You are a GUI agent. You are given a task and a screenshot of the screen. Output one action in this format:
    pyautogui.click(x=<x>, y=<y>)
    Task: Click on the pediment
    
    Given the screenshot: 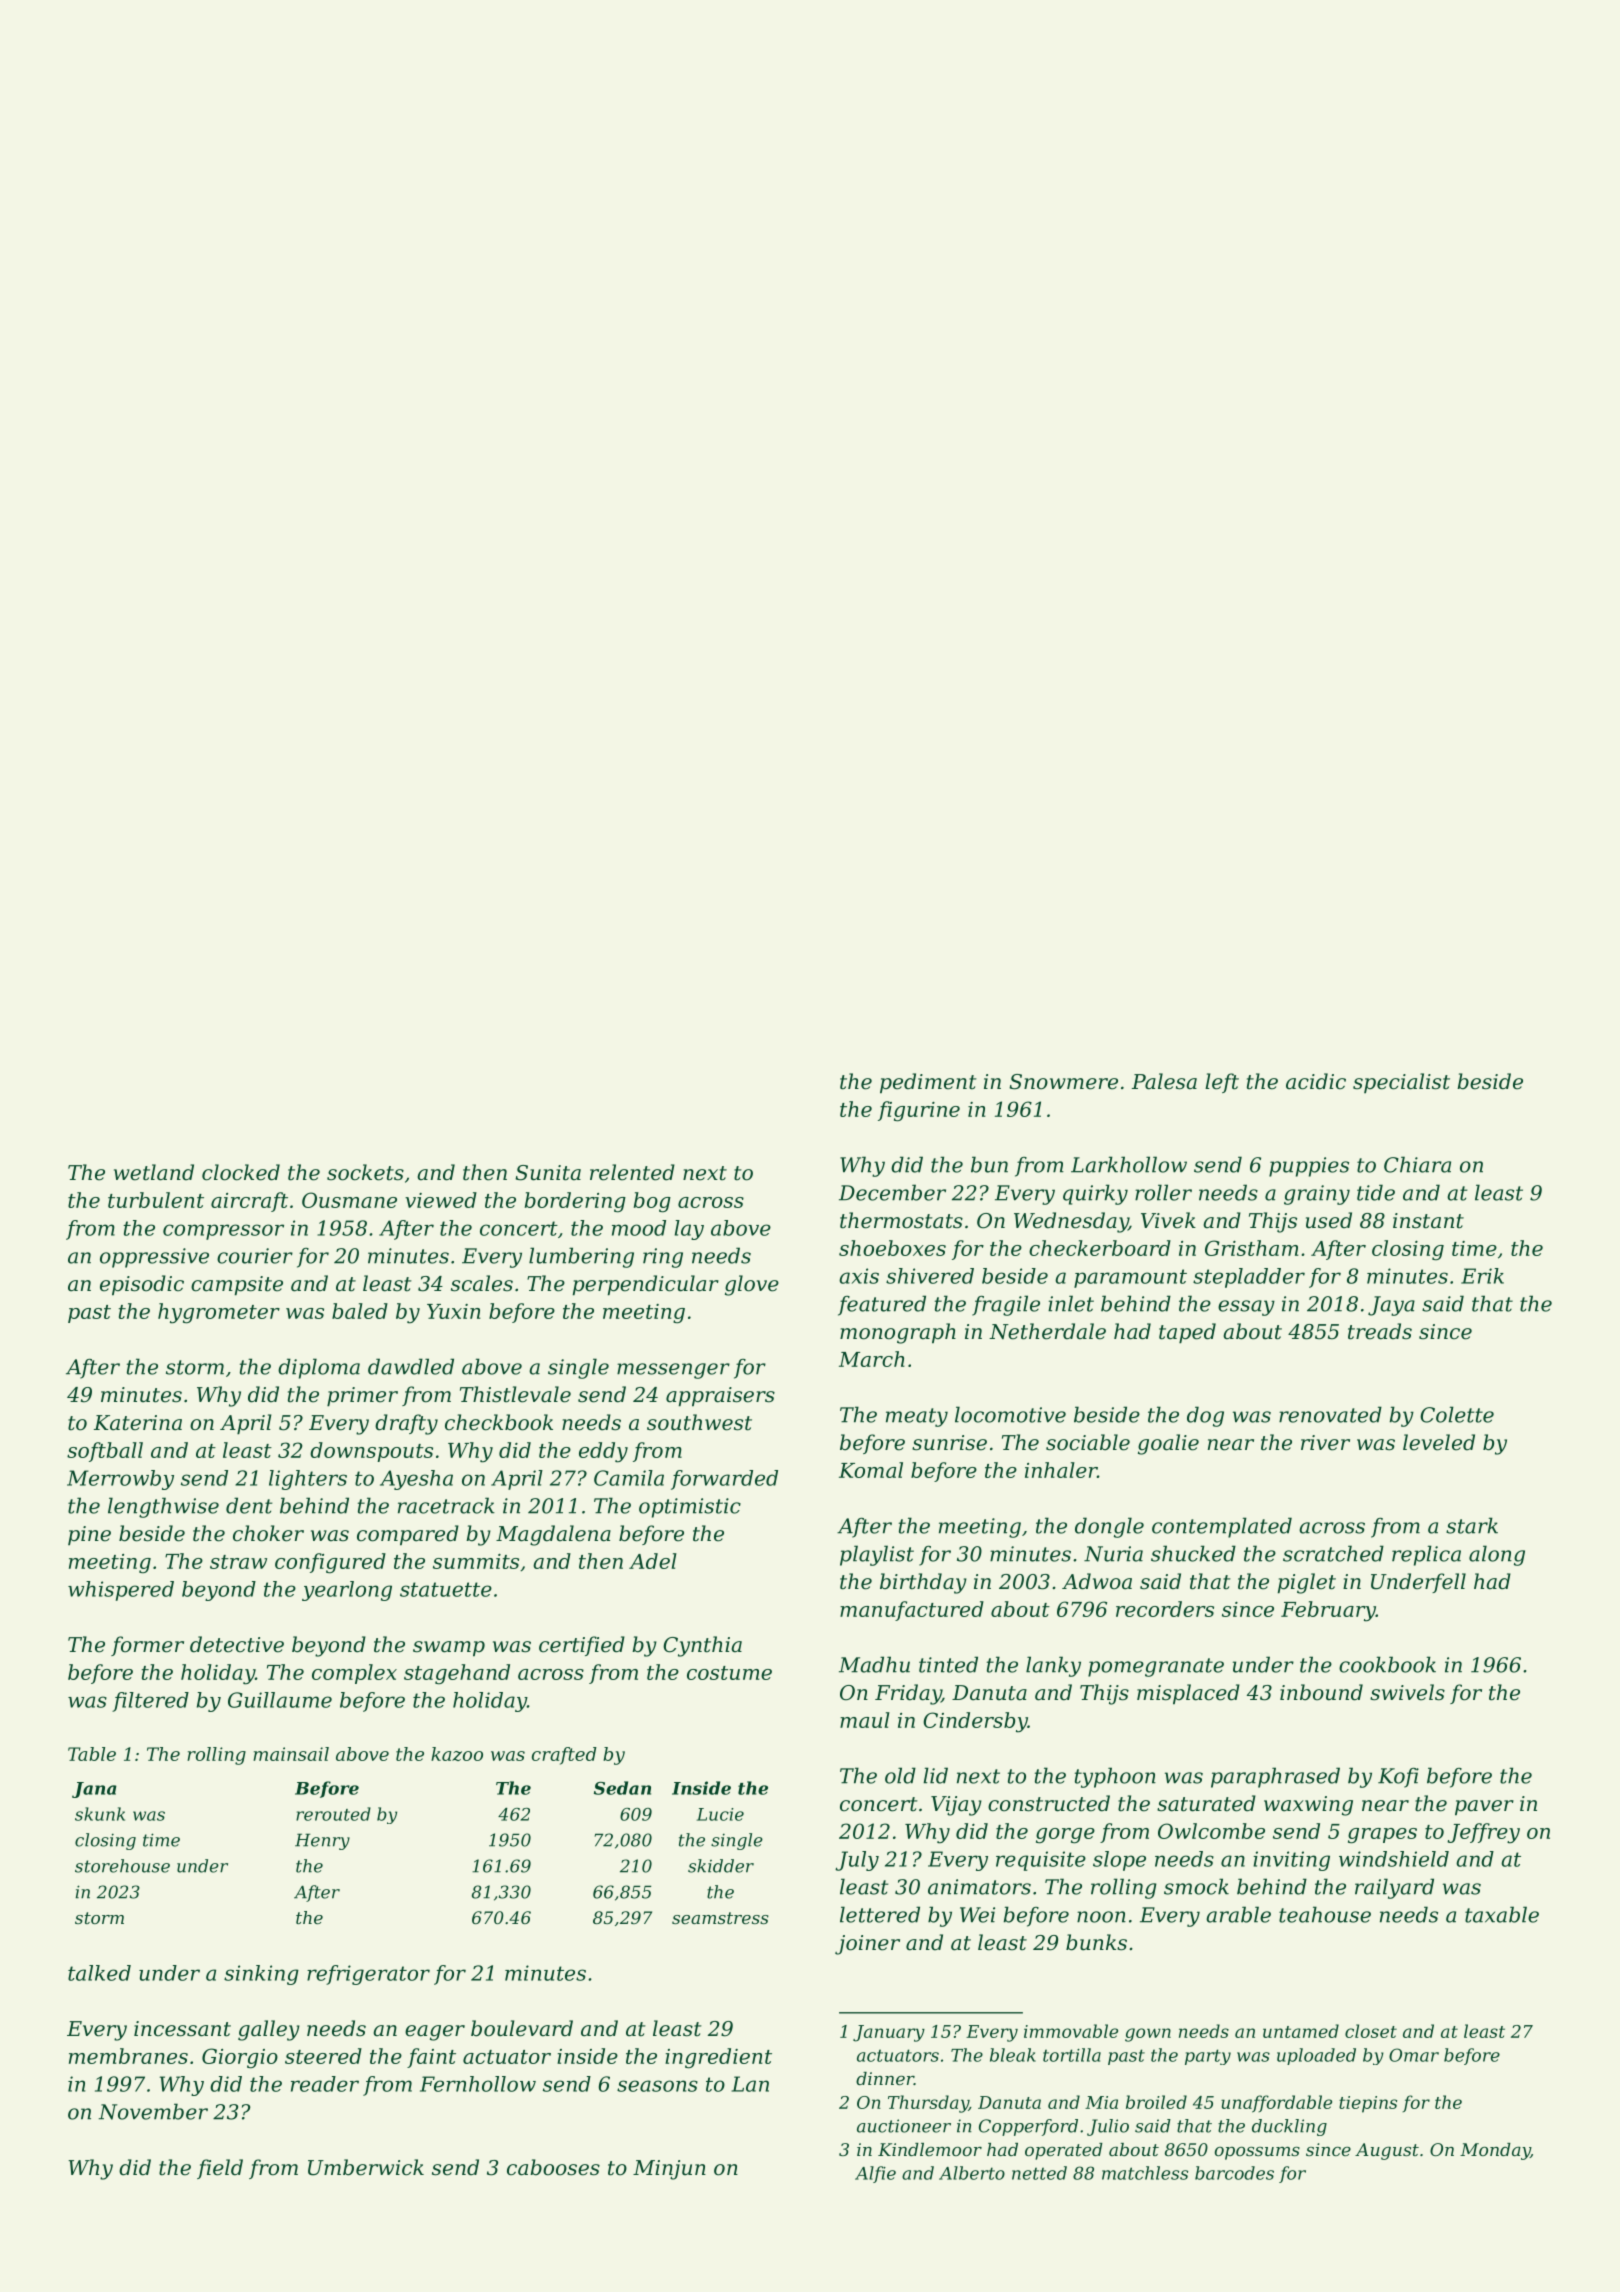 What is the action you would take?
    pyautogui.click(x=928, y=1083)
